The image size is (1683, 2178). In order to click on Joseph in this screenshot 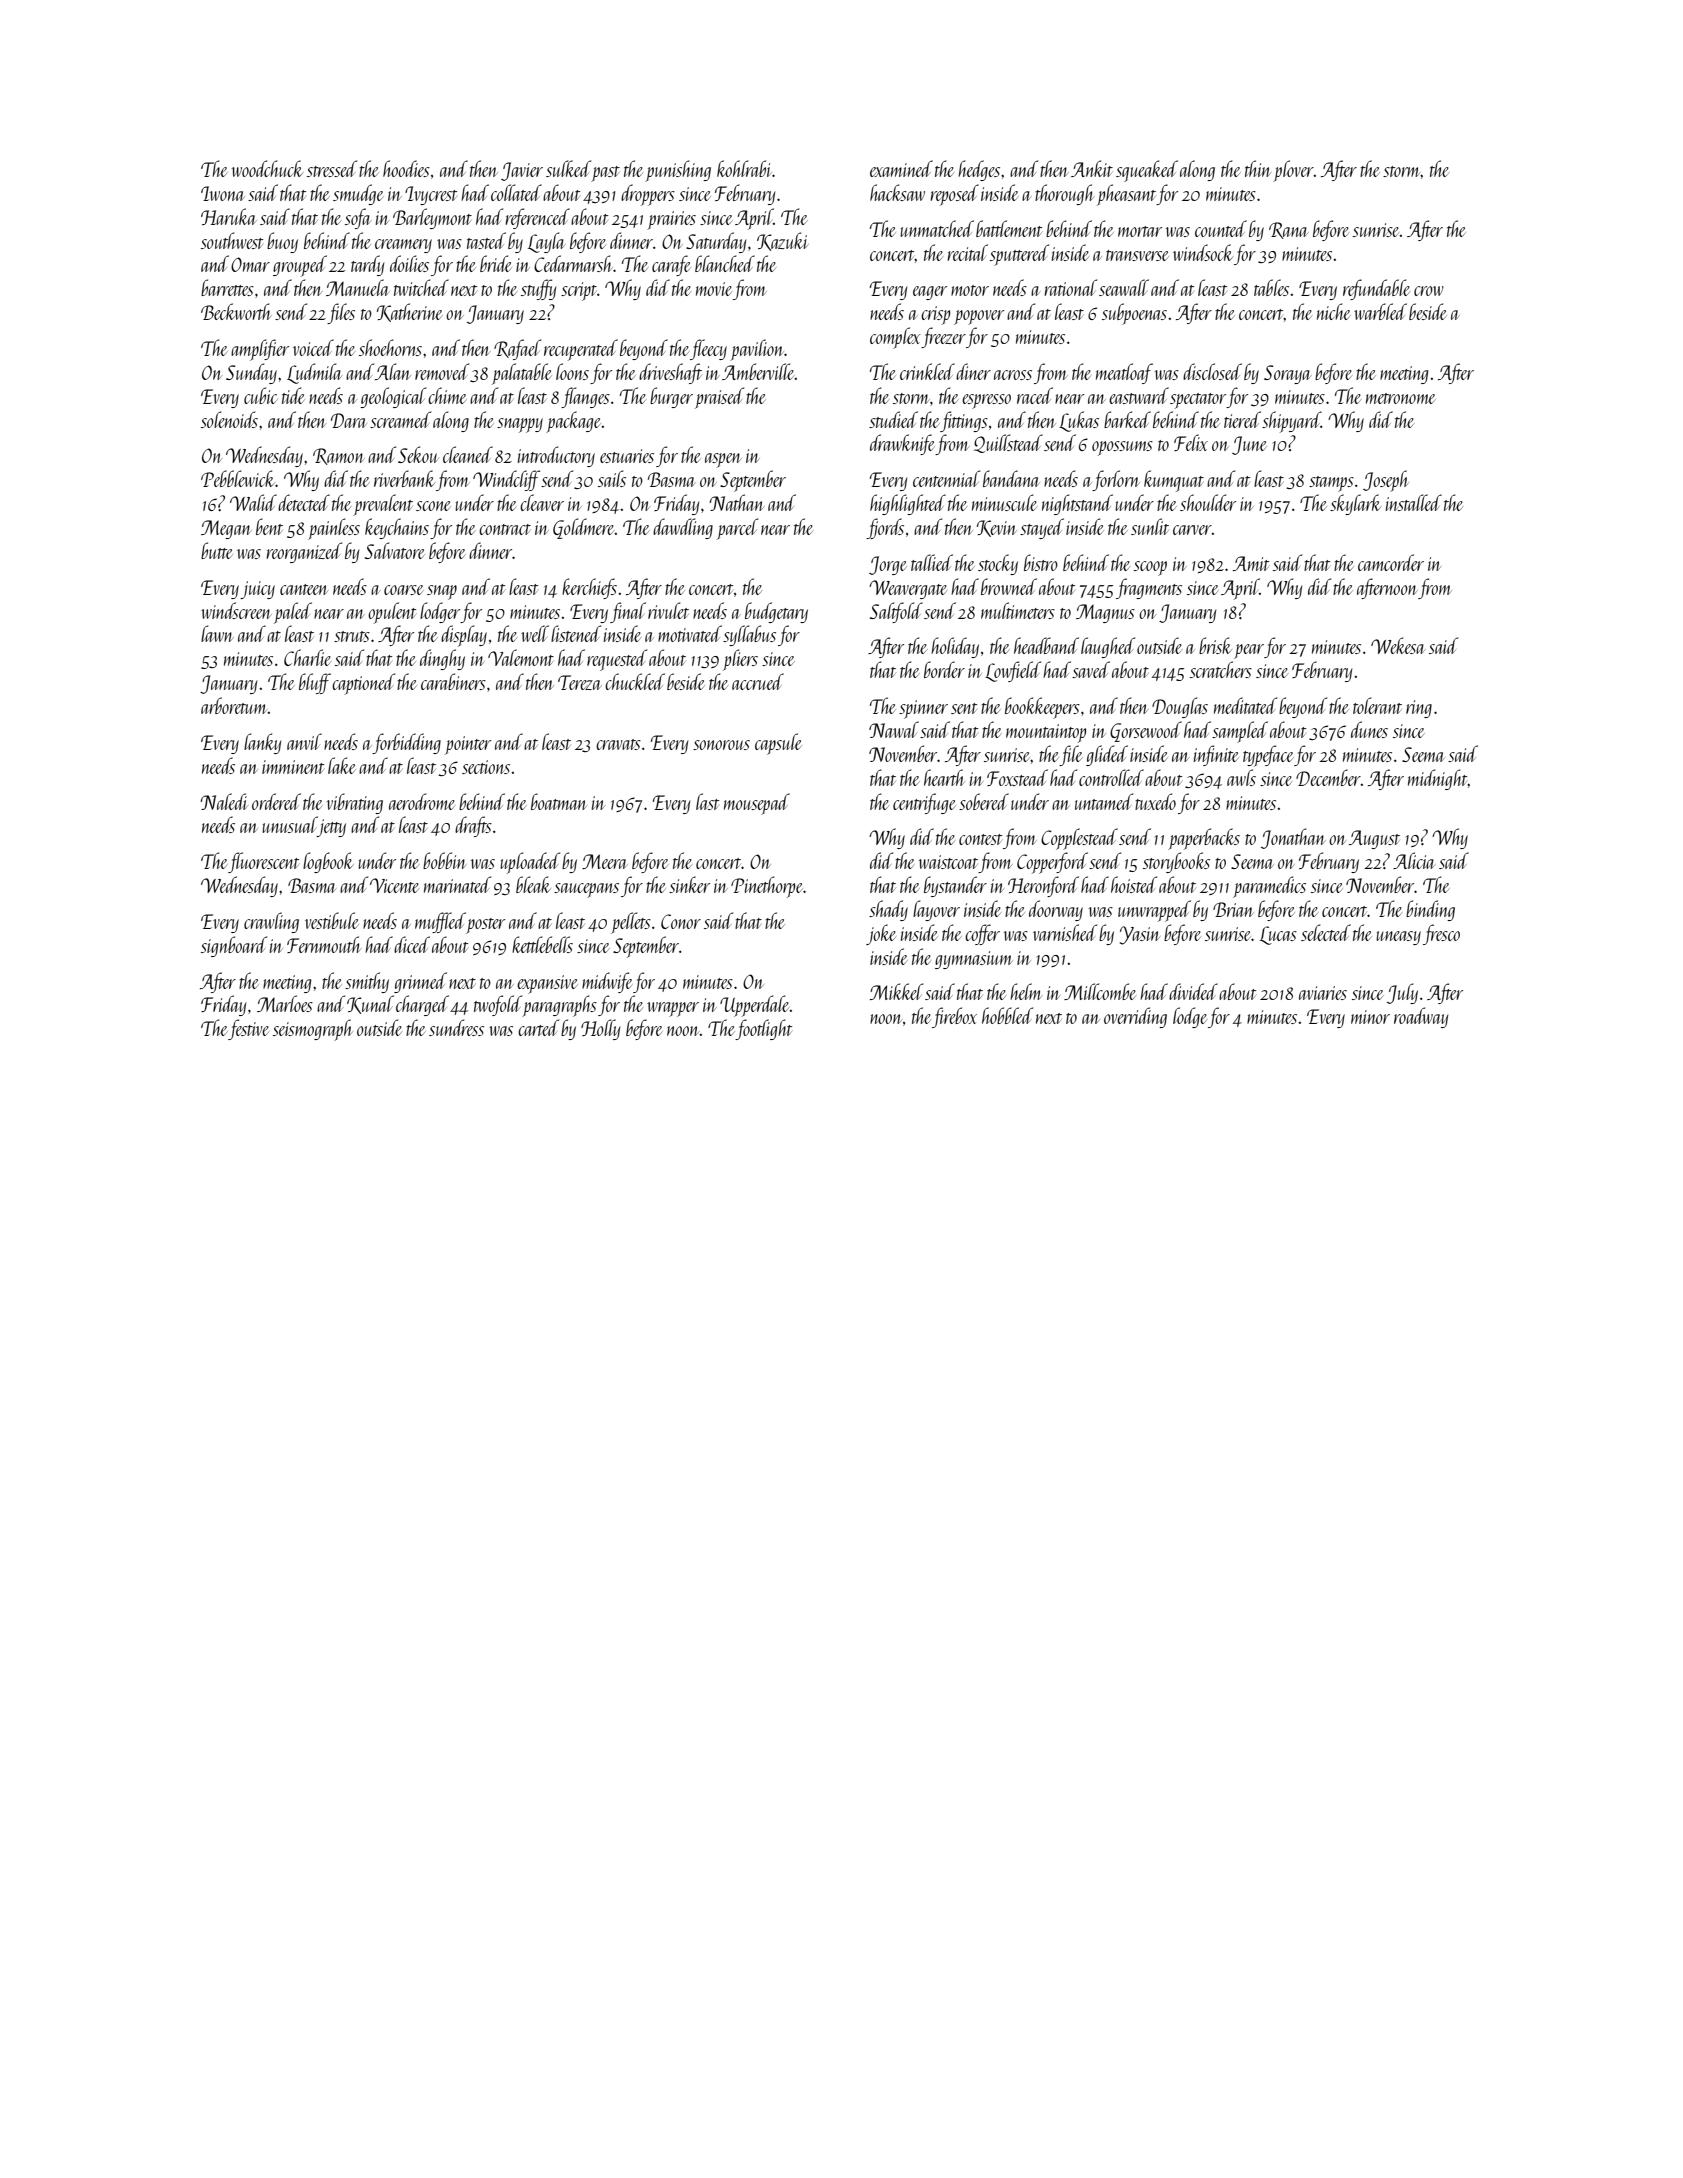, I will do `click(1385, 481)`.
